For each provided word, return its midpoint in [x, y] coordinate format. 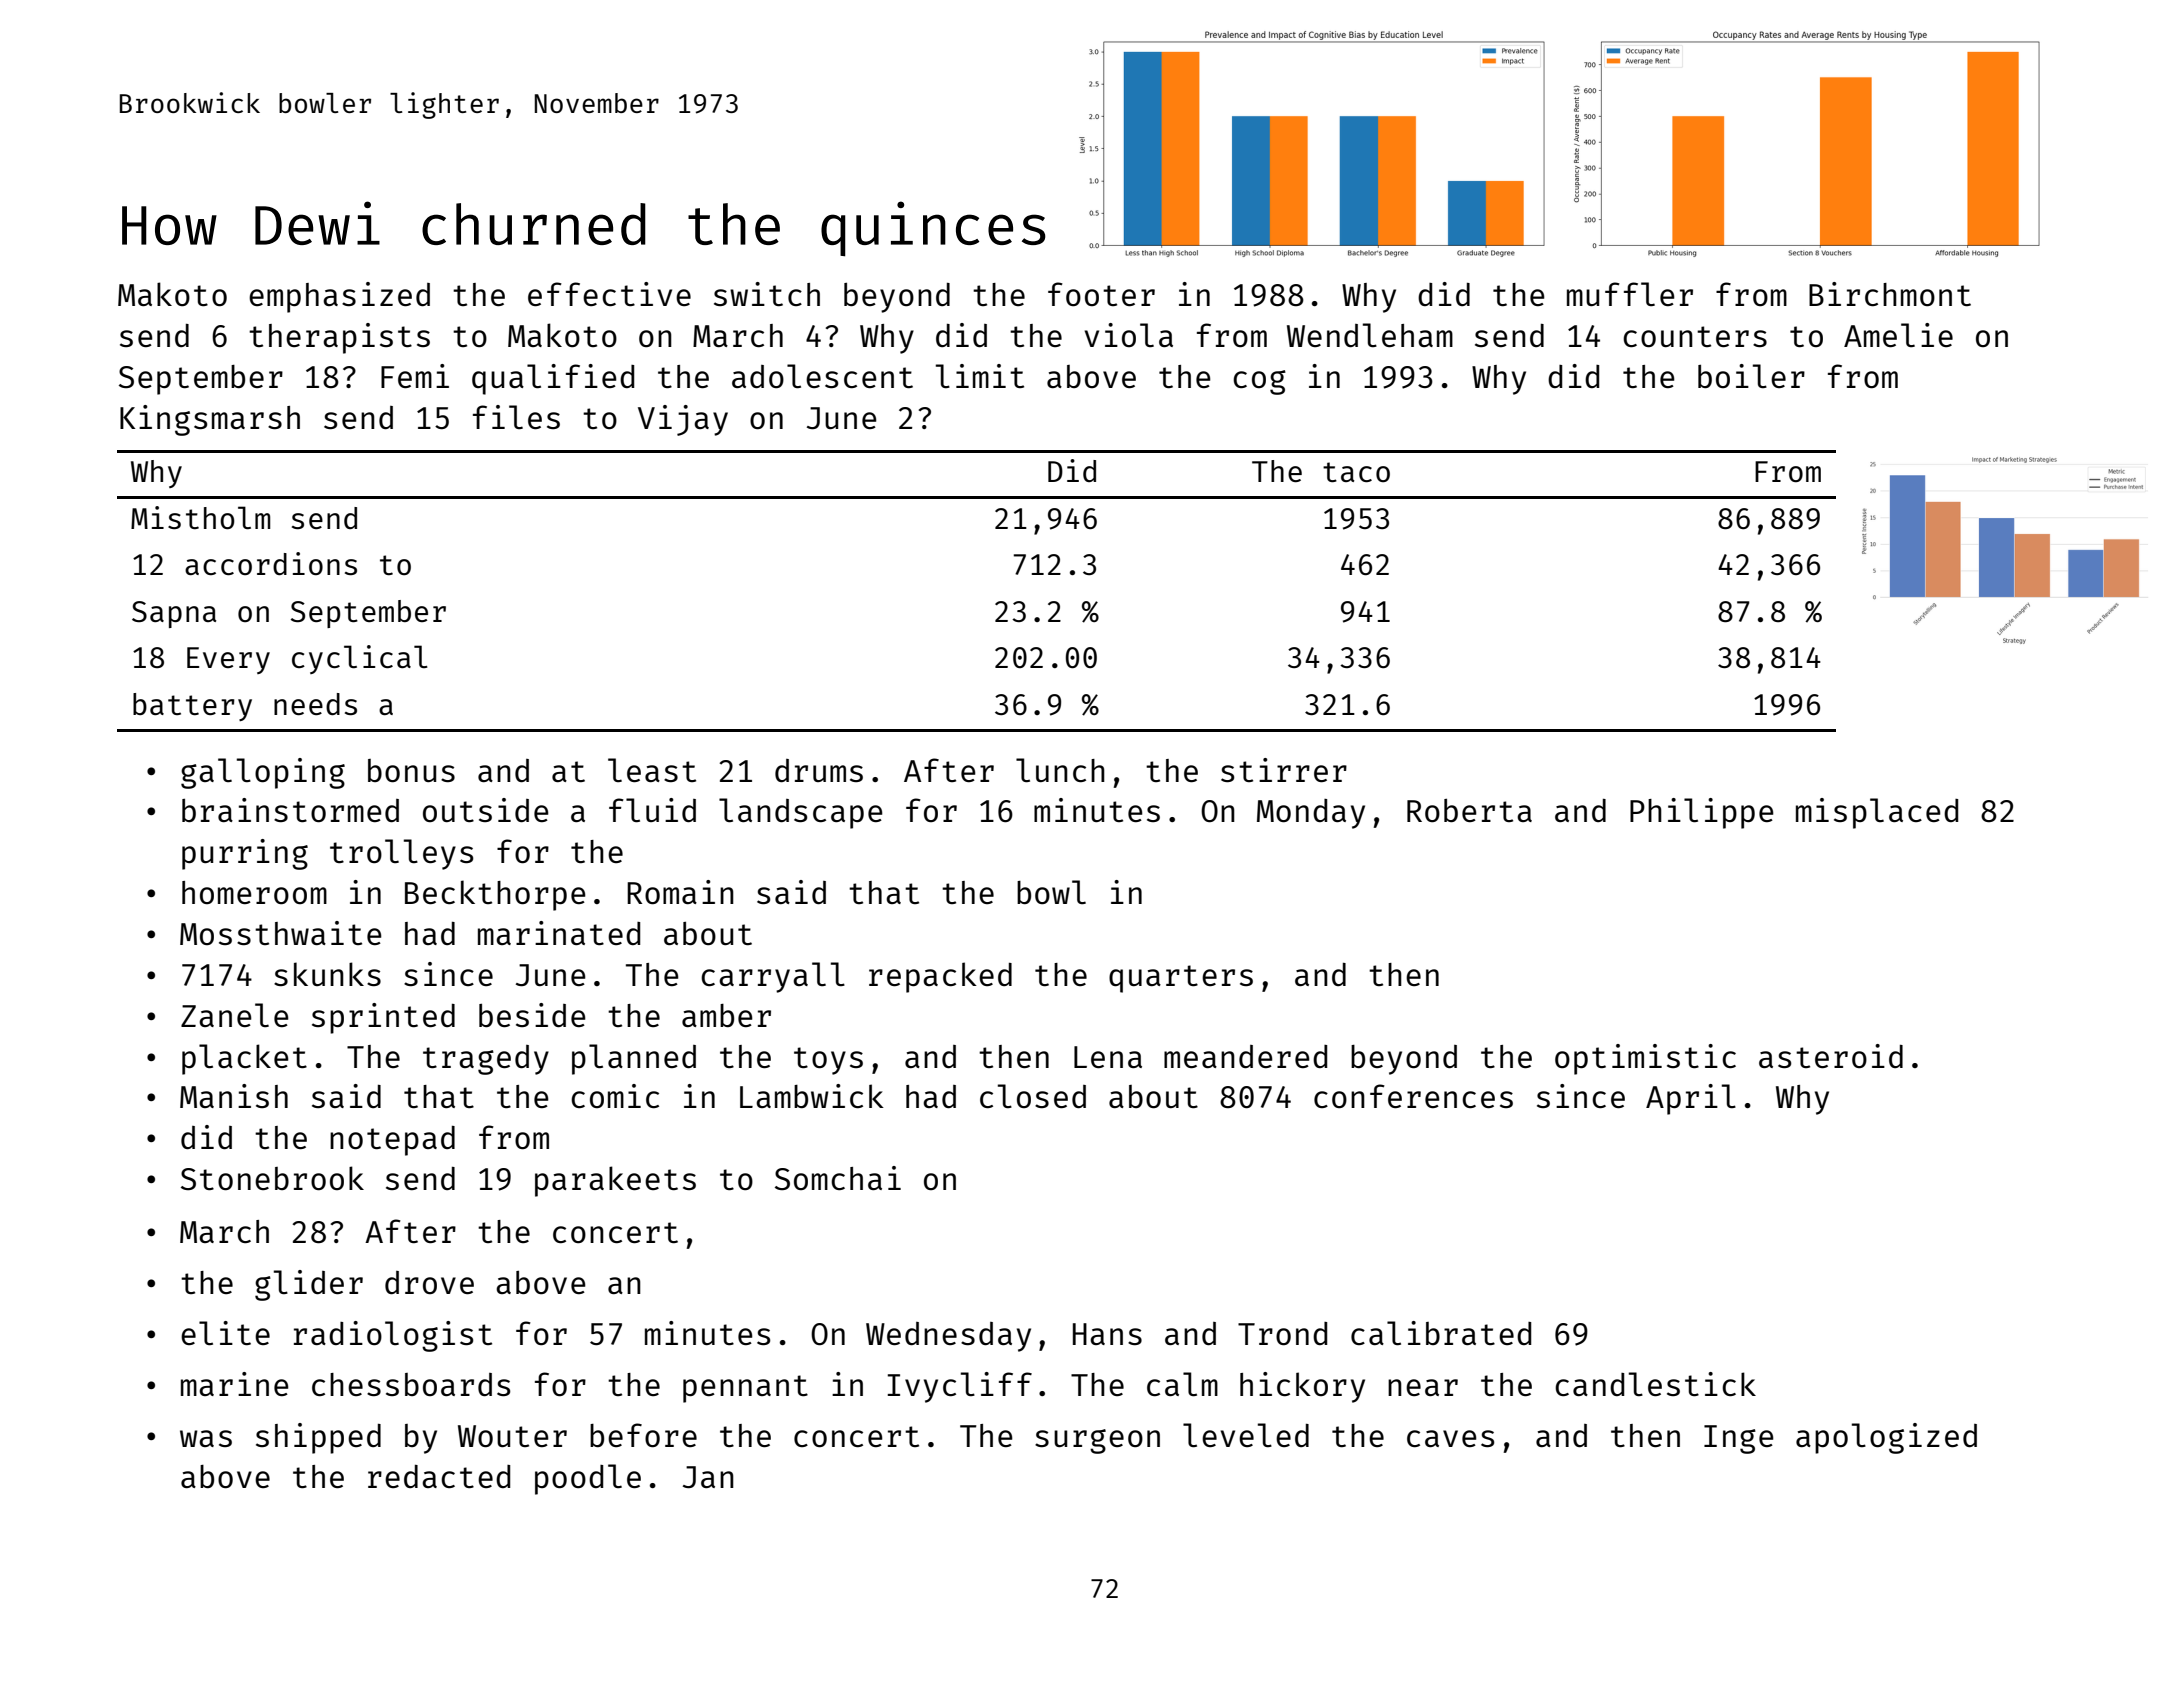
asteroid [1831, 1056]
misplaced [1877, 813]
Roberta [1469, 810]
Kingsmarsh [210, 420]
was [206, 1438]
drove [429, 1282]
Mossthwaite [281, 933]
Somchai [838, 1178]
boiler [1751, 376]
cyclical [360, 659]
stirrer [1284, 770]
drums [819, 770]
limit [980, 376]
